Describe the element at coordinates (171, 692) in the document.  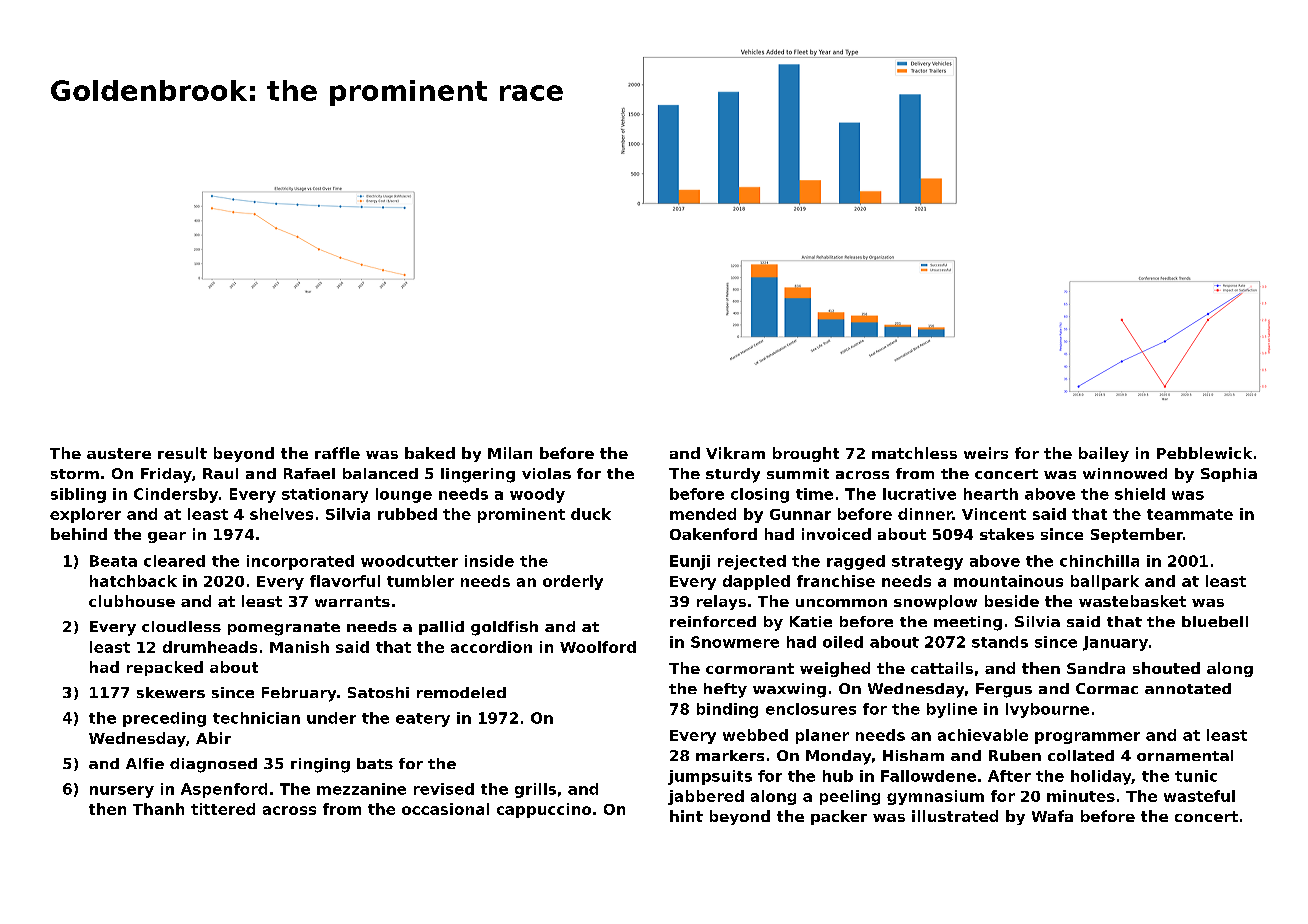
I see `skewers` at that location.
